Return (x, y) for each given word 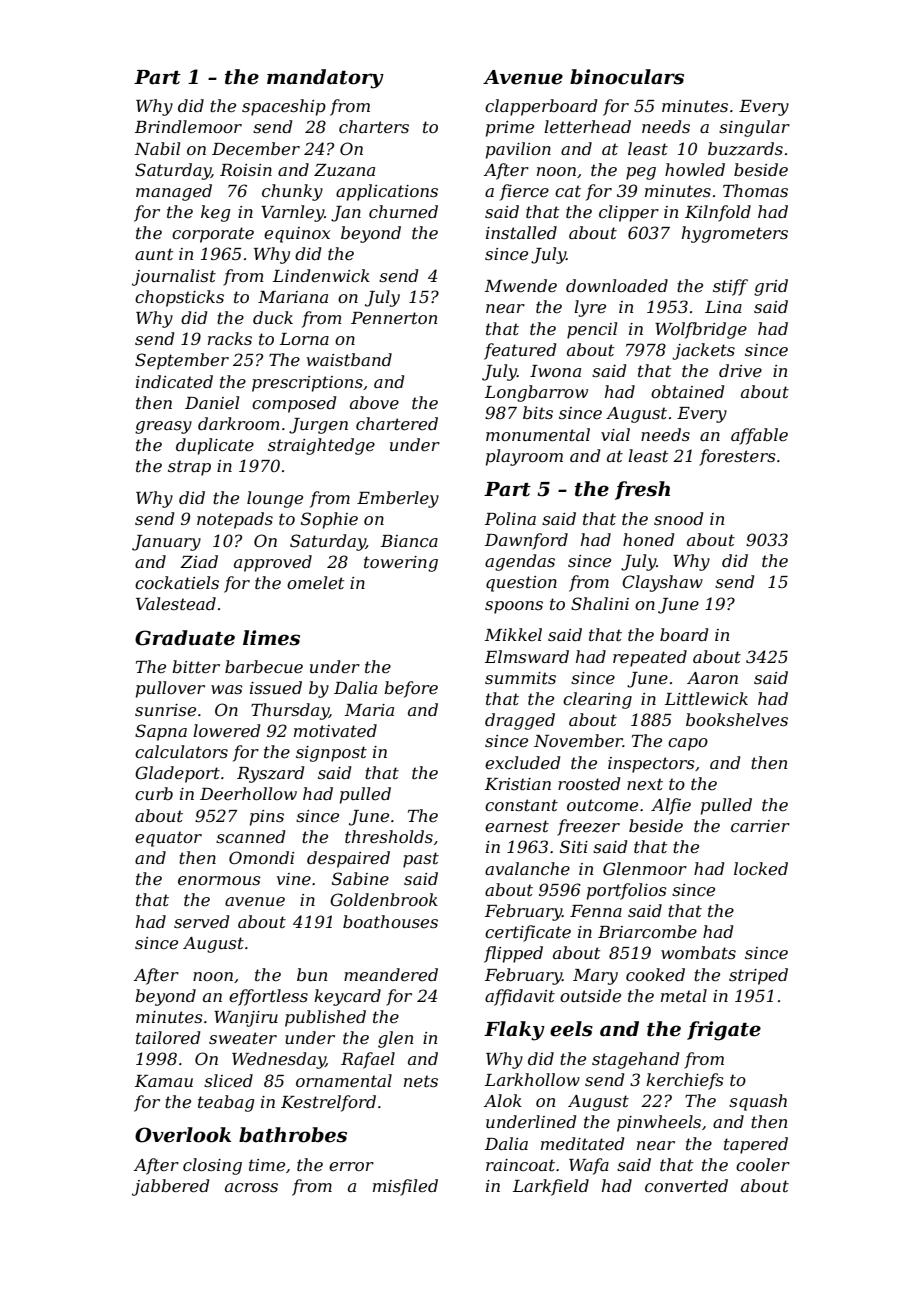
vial (615, 434)
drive (740, 370)
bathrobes (293, 1135)
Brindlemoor (188, 126)
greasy (163, 427)
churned (403, 211)
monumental (538, 434)
